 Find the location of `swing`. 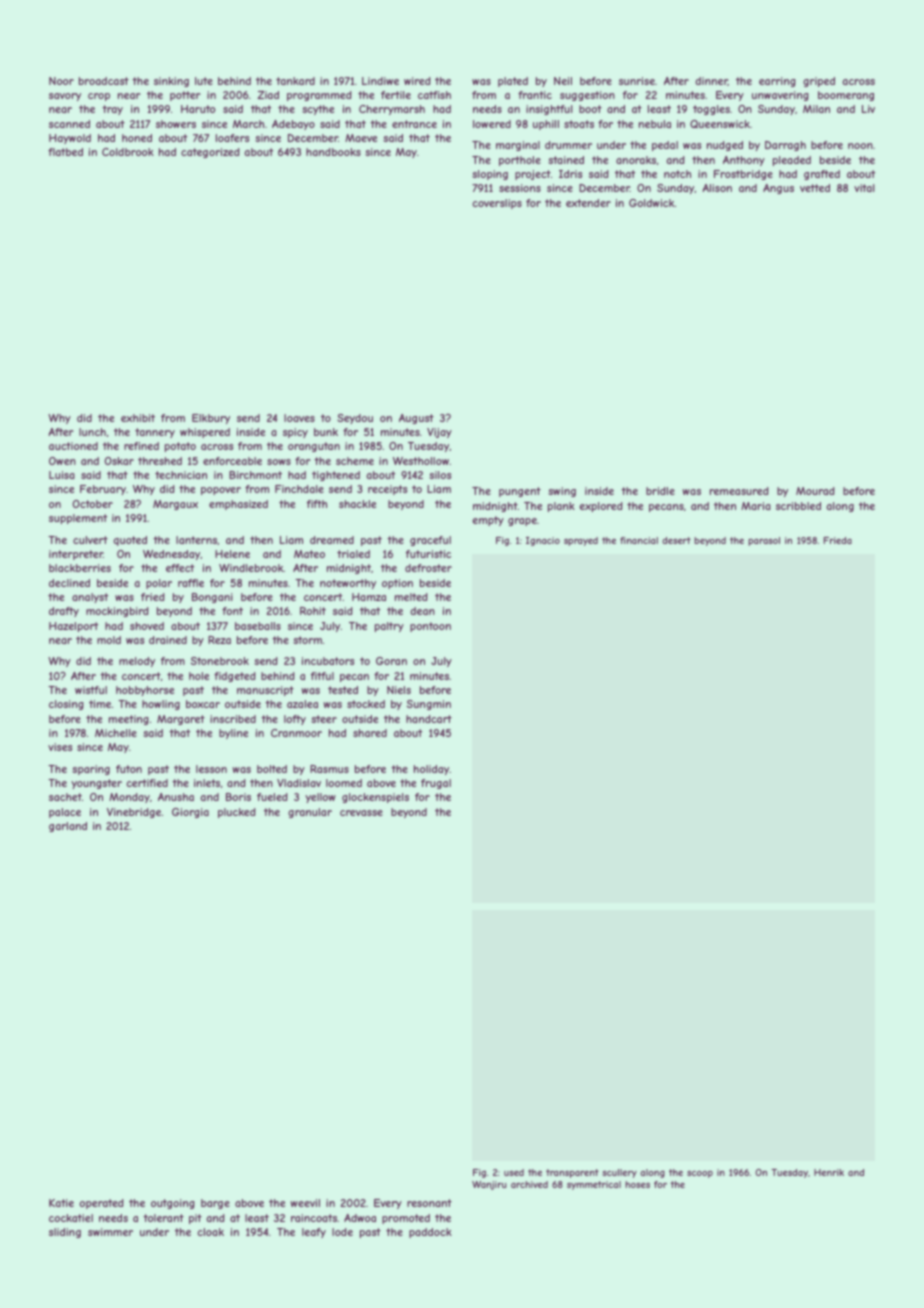

swing is located at coordinates (562, 492).
